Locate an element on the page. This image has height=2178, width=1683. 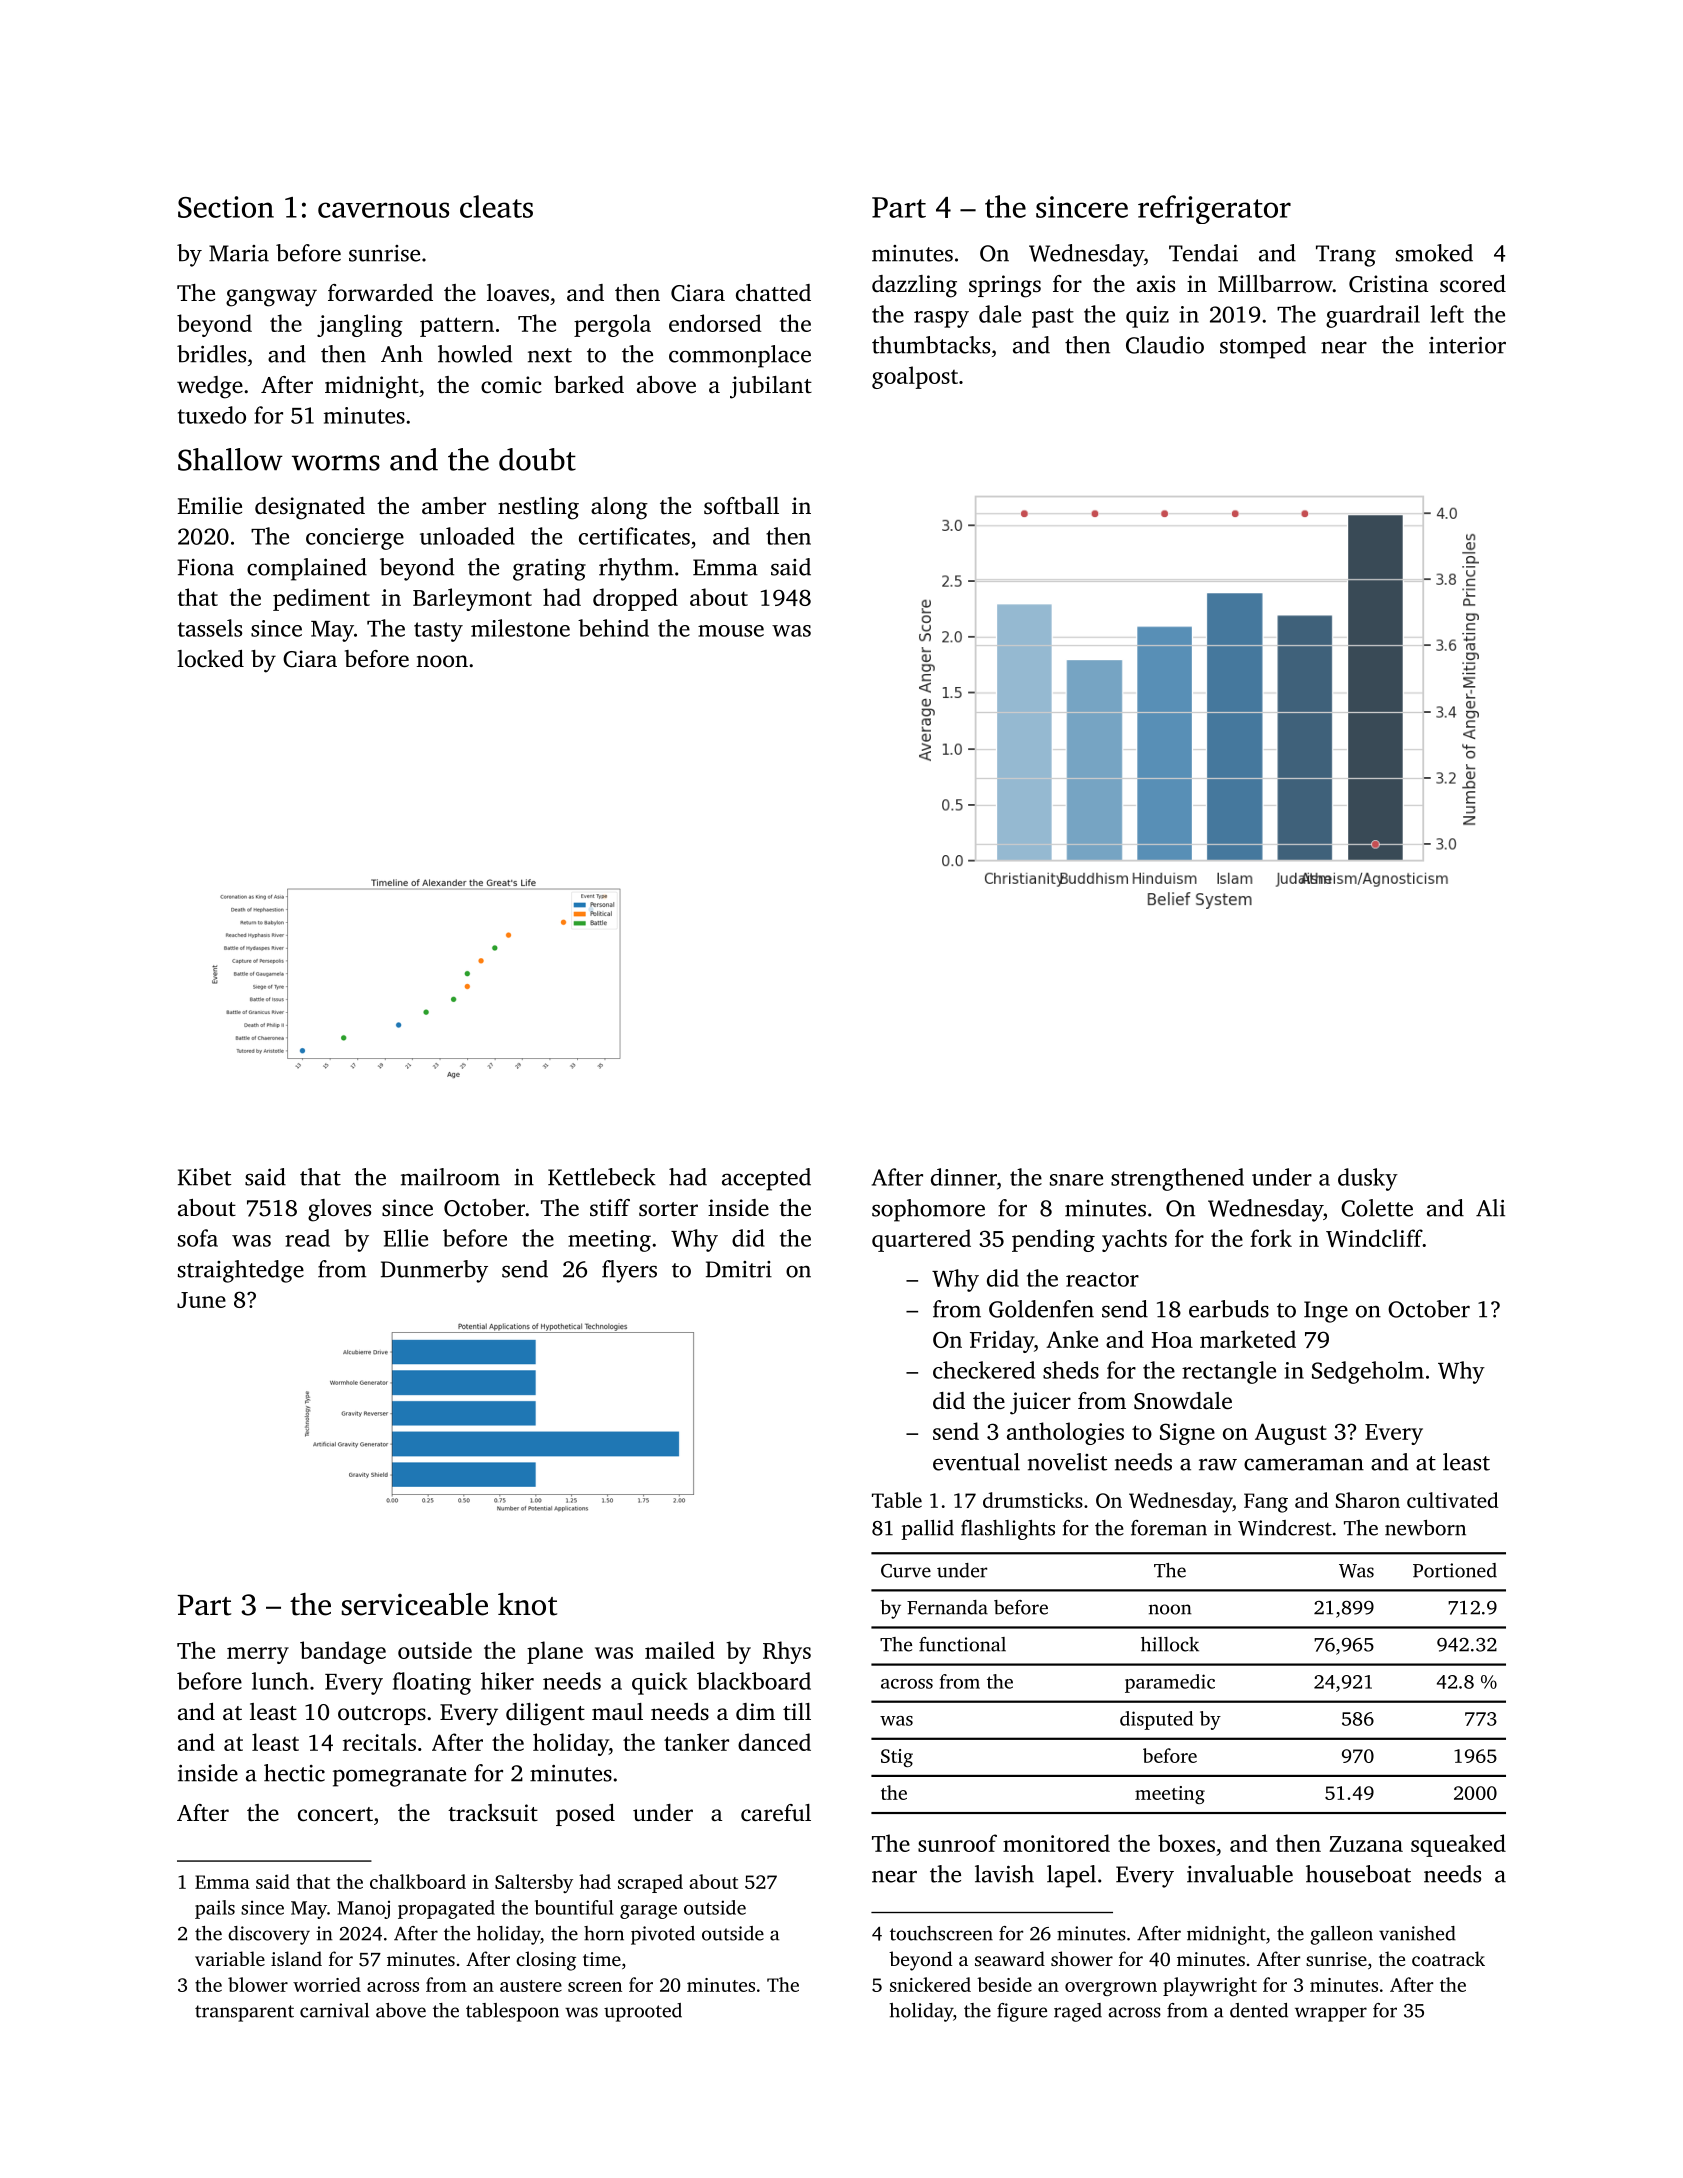
snare is located at coordinates (1076, 1180).
